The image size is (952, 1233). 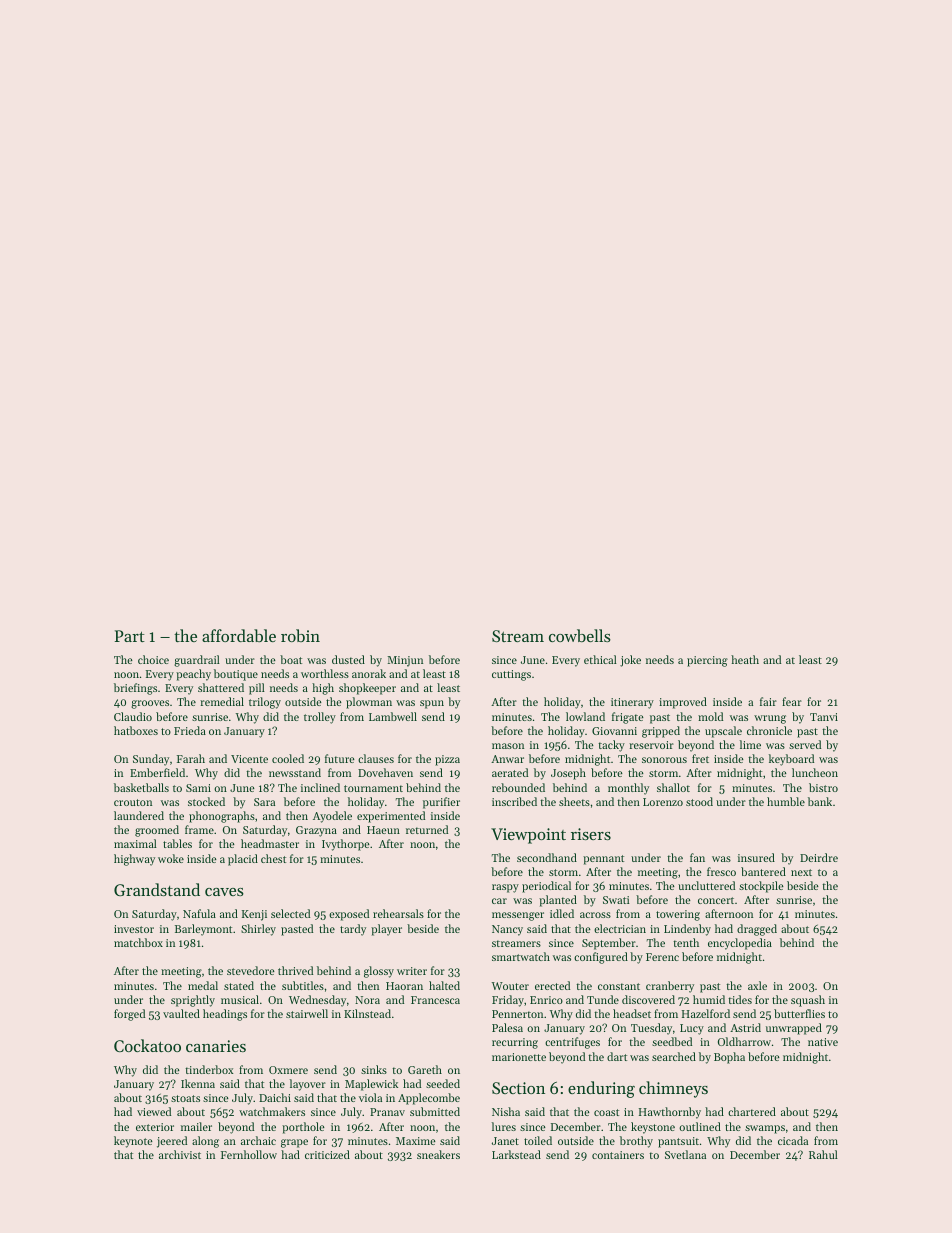 What do you see at coordinates (792, 701) in the screenshot?
I see `fear` at bounding box center [792, 701].
